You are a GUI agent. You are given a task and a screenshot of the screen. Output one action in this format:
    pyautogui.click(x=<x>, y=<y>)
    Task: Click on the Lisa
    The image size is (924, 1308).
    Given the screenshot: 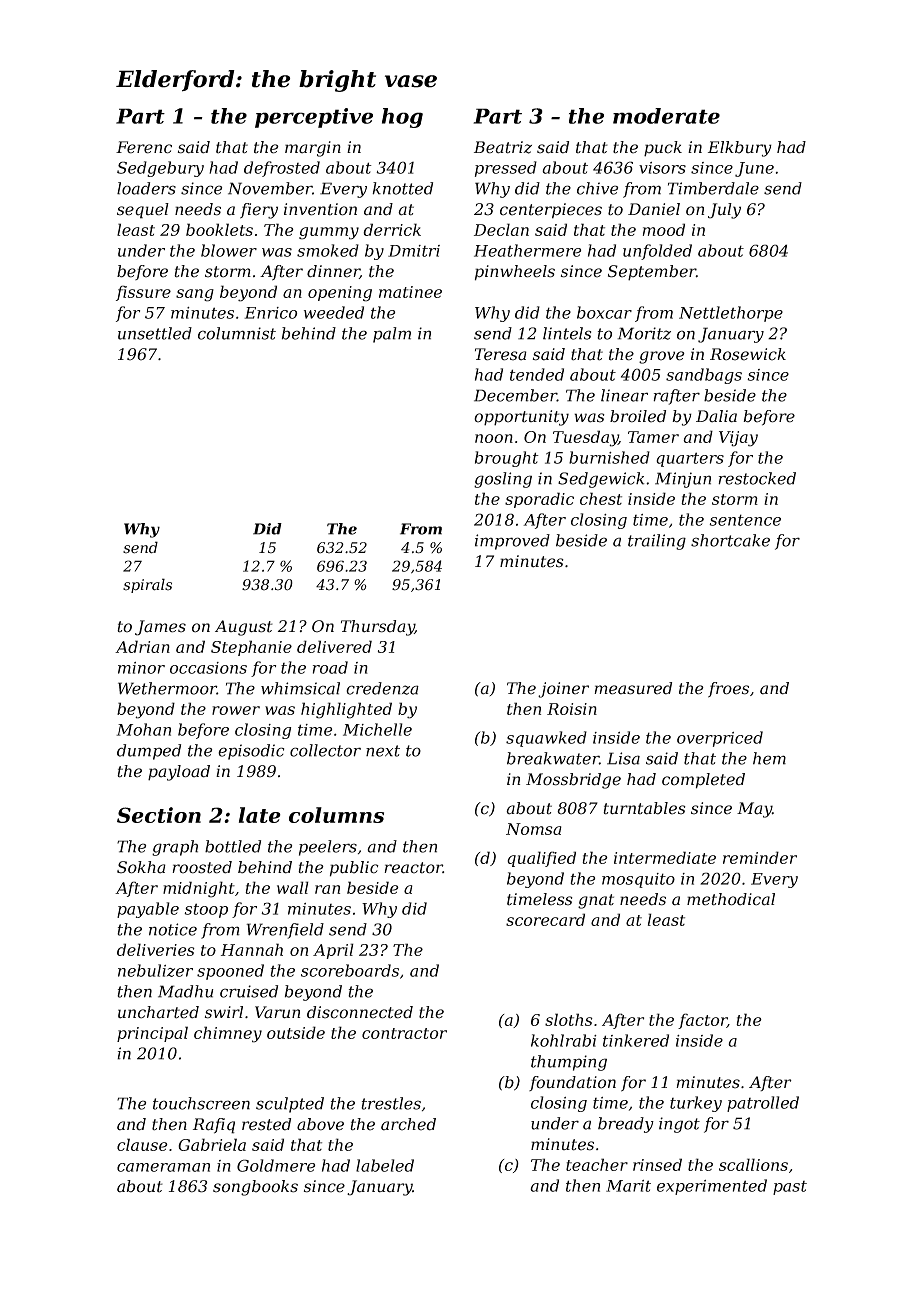 What is the action you would take?
    pyautogui.click(x=623, y=758)
